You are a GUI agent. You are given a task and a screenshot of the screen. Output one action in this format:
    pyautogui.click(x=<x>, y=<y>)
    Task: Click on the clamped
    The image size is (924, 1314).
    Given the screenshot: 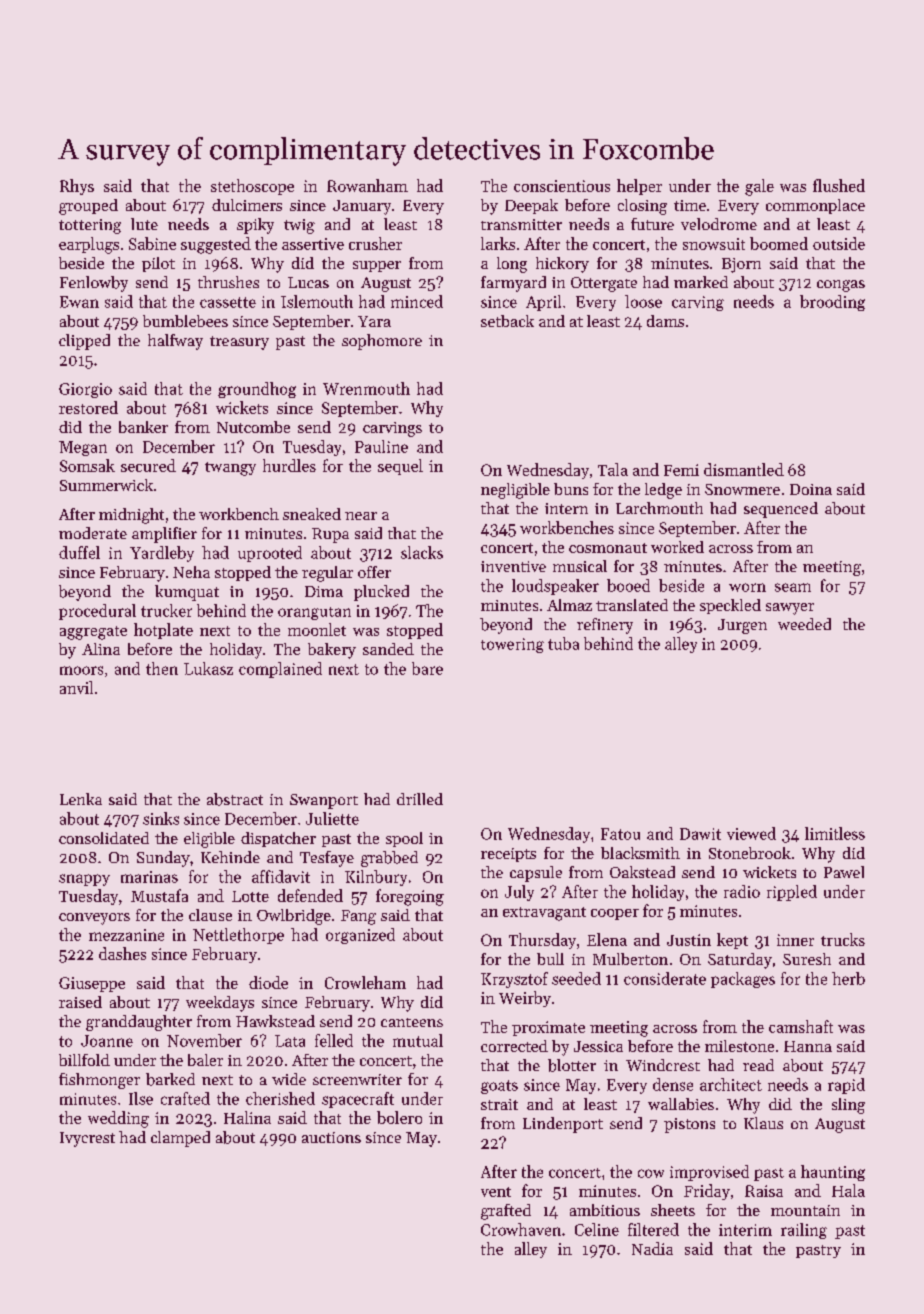 What is the action you would take?
    pyautogui.click(x=180, y=1139)
